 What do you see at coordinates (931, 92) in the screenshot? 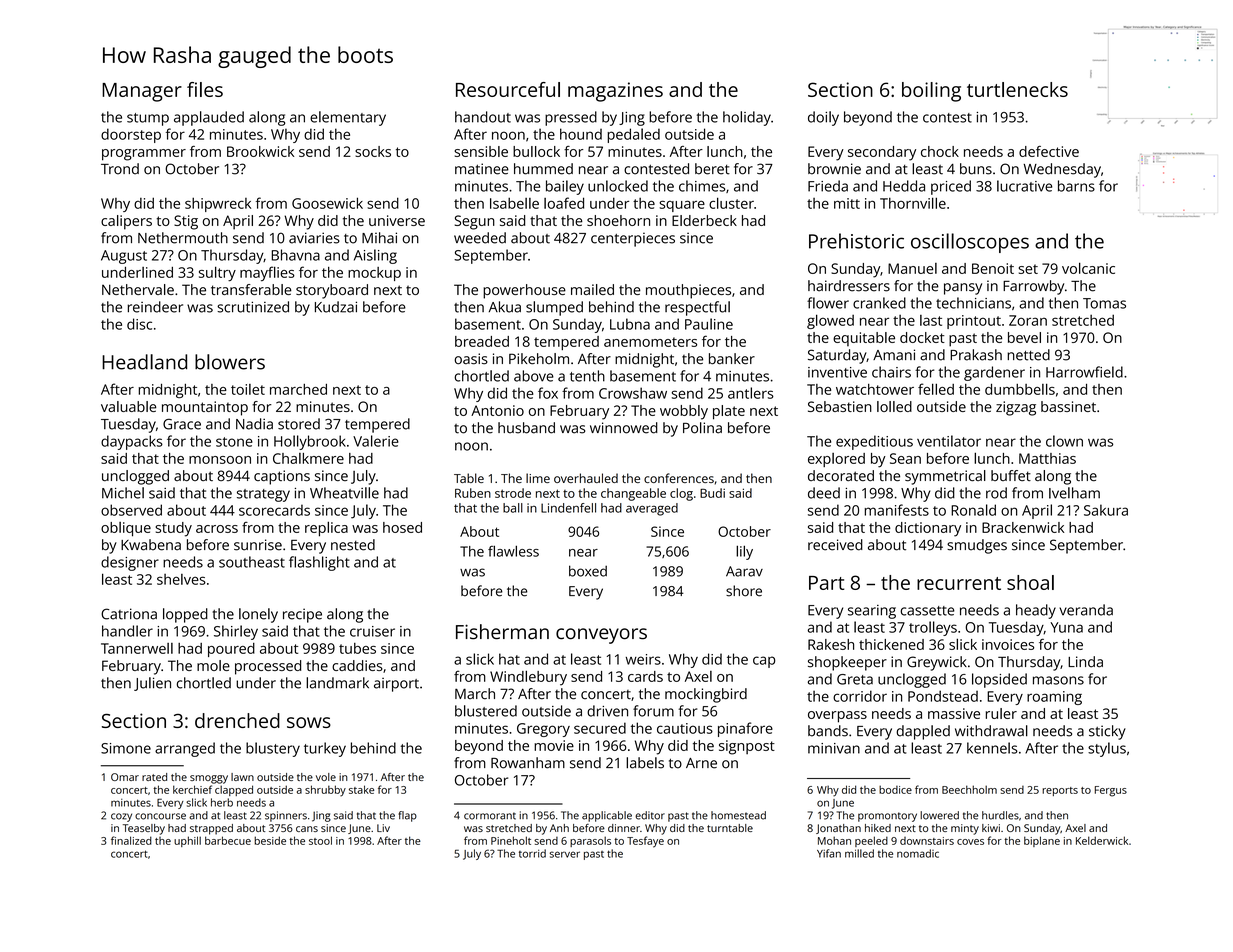
I see `boiling` at bounding box center [931, 92].
